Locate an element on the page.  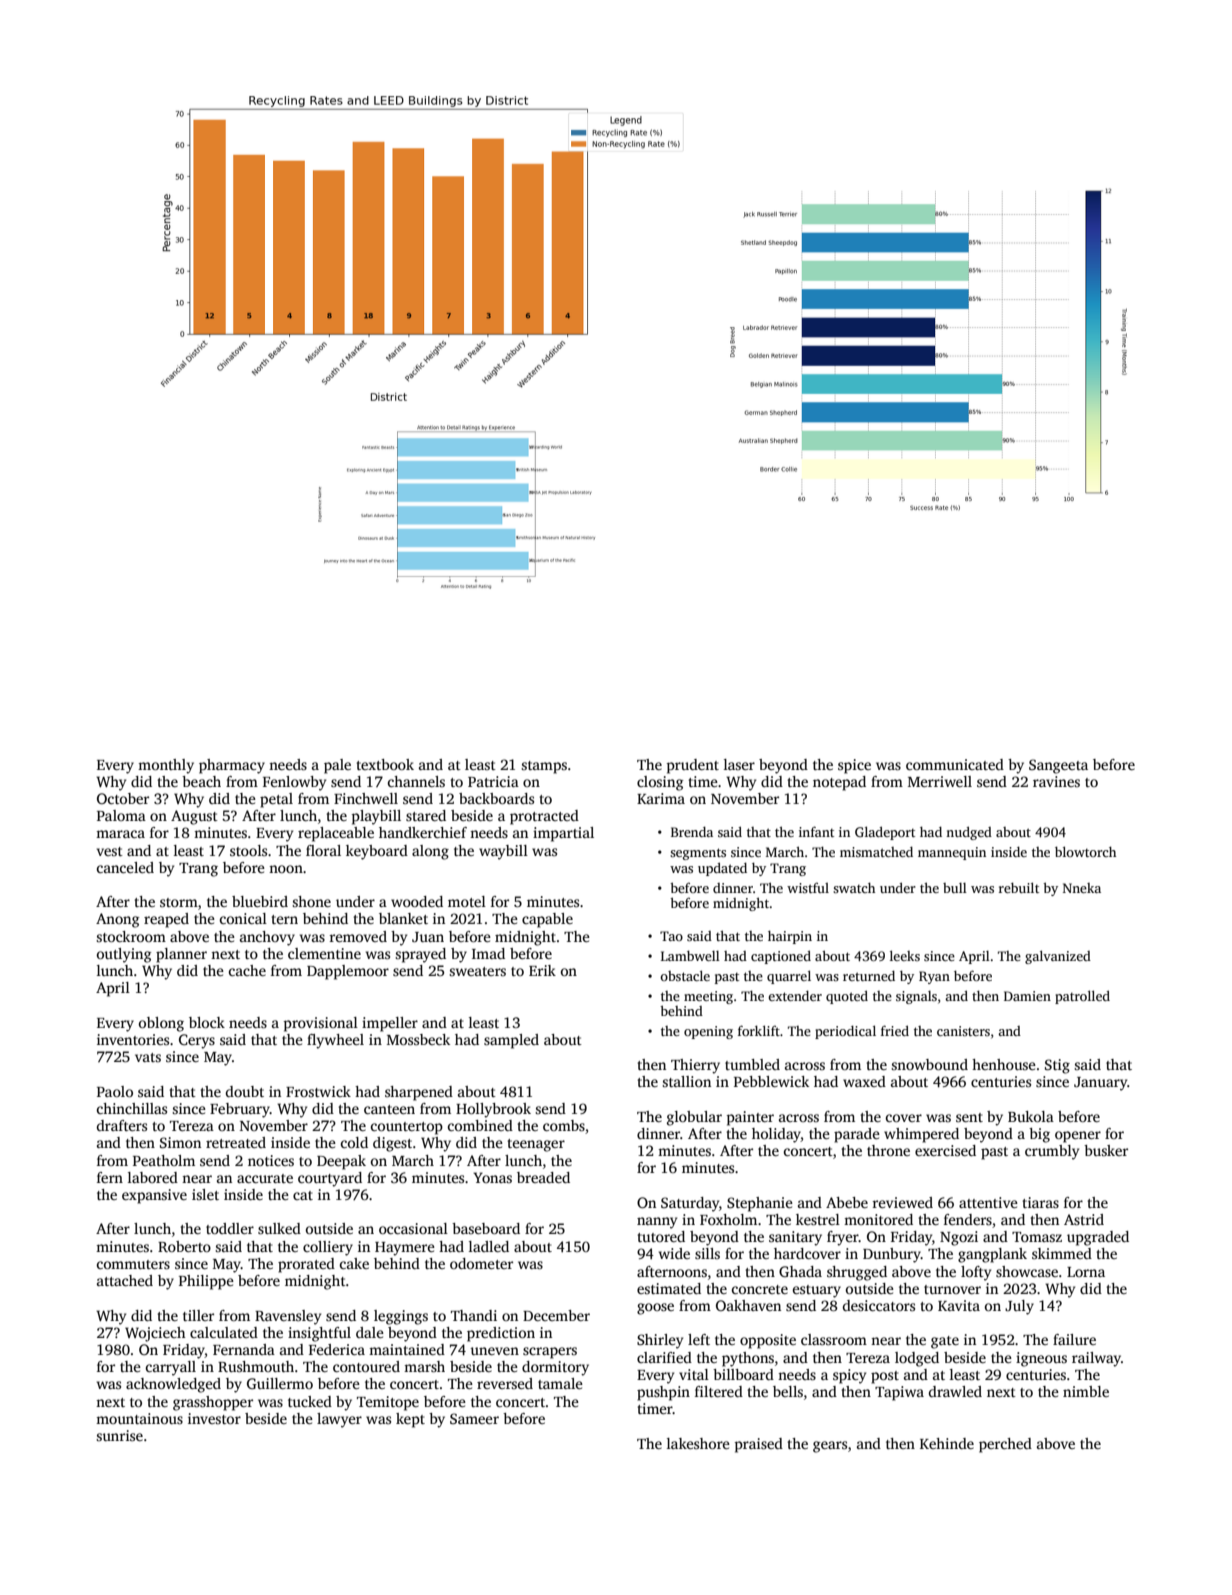
Nneka is located at coordinates (1082, 888).
